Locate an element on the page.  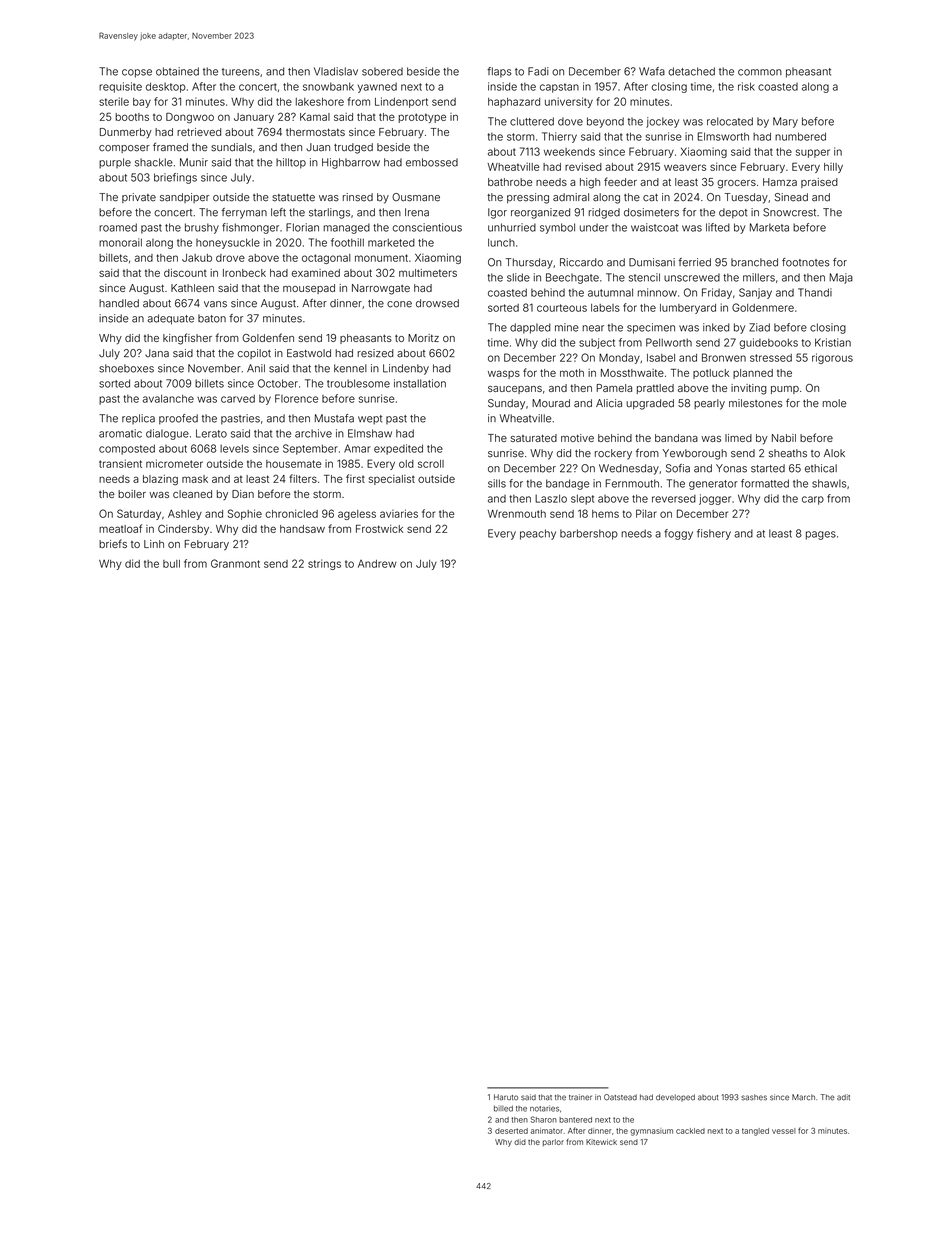
Andrew is located at coordinates (377, 564).
